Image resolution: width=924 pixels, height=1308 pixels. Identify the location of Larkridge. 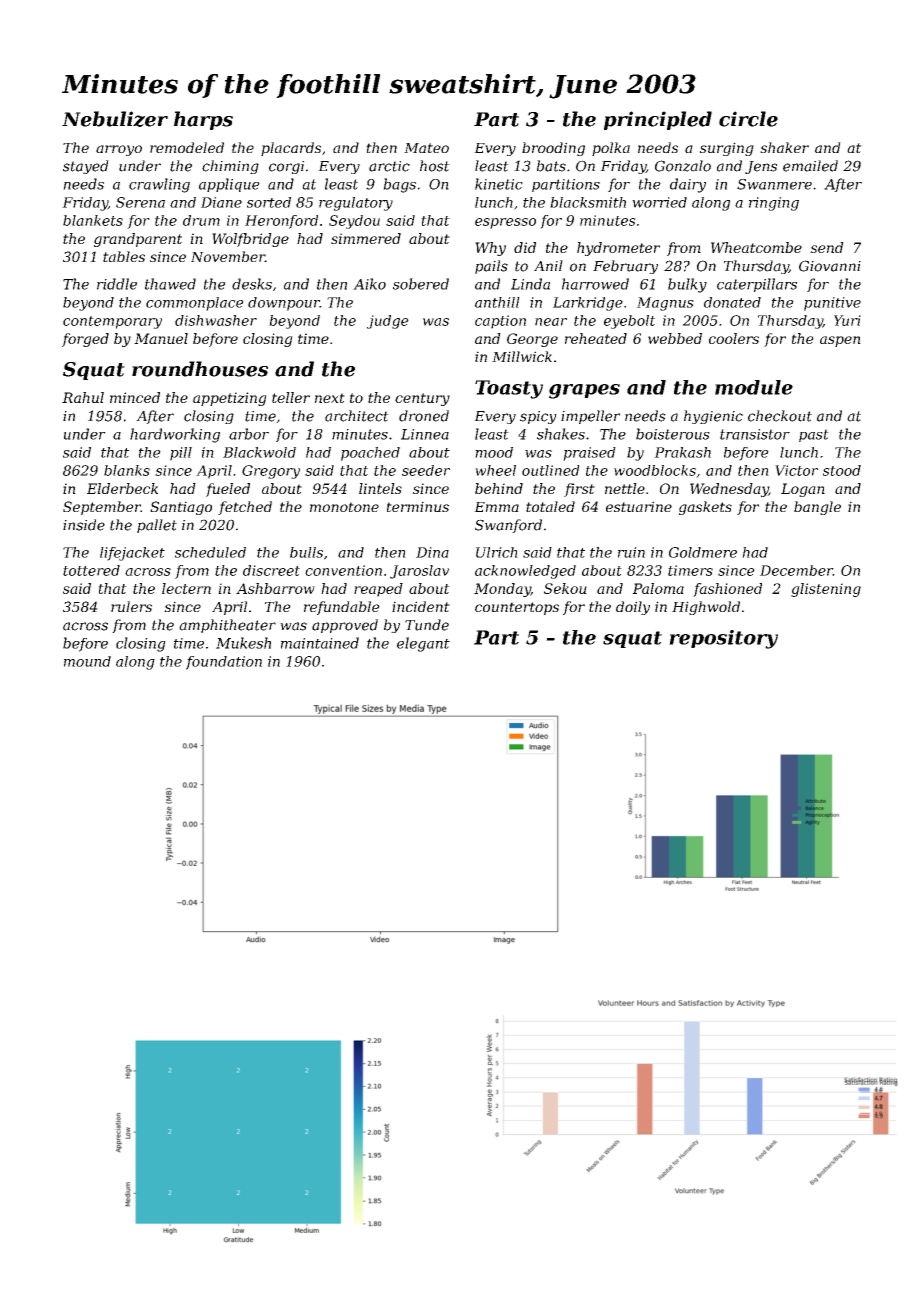
(588, 304).
